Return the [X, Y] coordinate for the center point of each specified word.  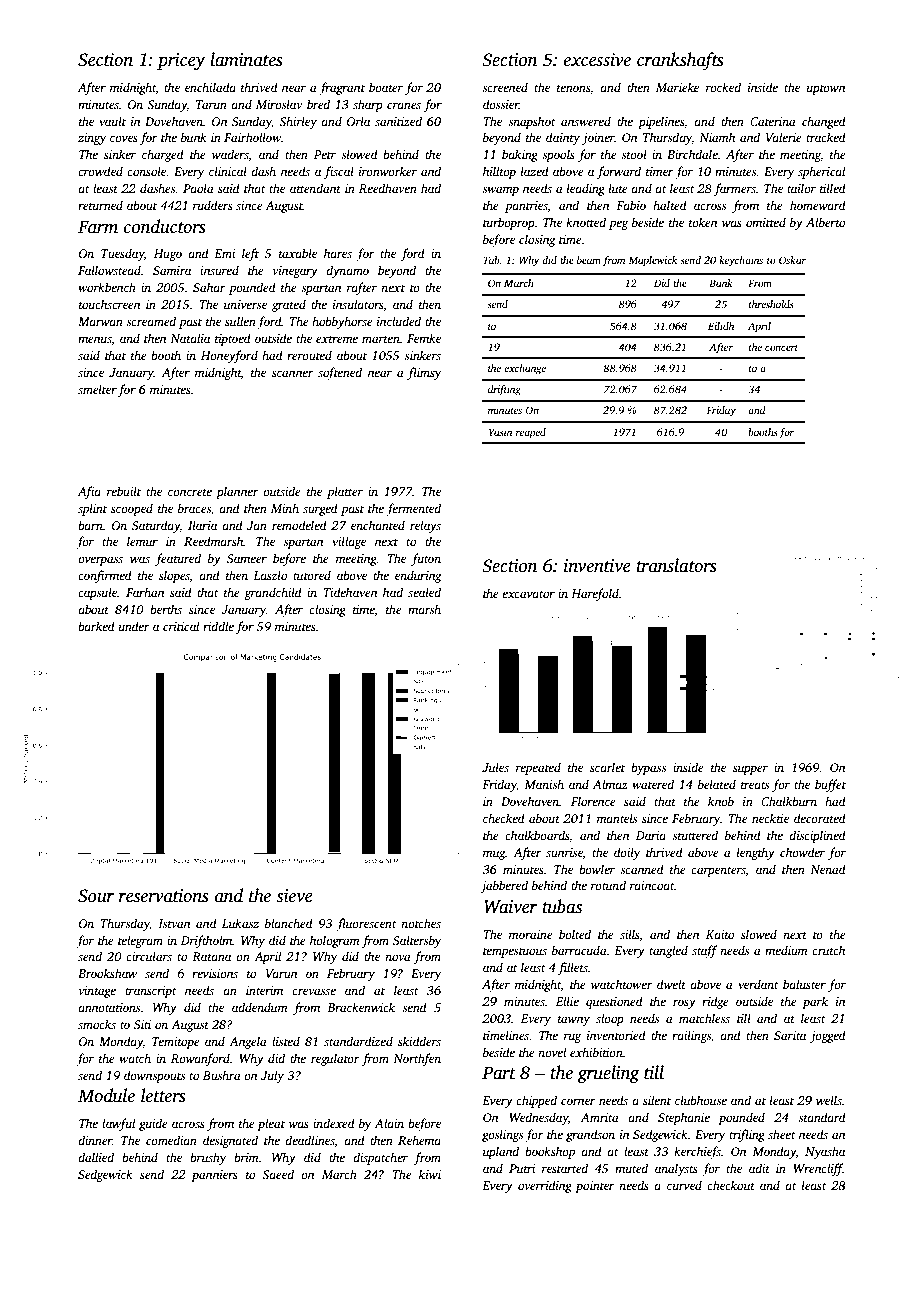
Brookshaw [107, 973]
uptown [826, 89]
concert [781, 348]
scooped [132, 509]
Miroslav [279, 104]
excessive [597, 60]
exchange [525, 369]
